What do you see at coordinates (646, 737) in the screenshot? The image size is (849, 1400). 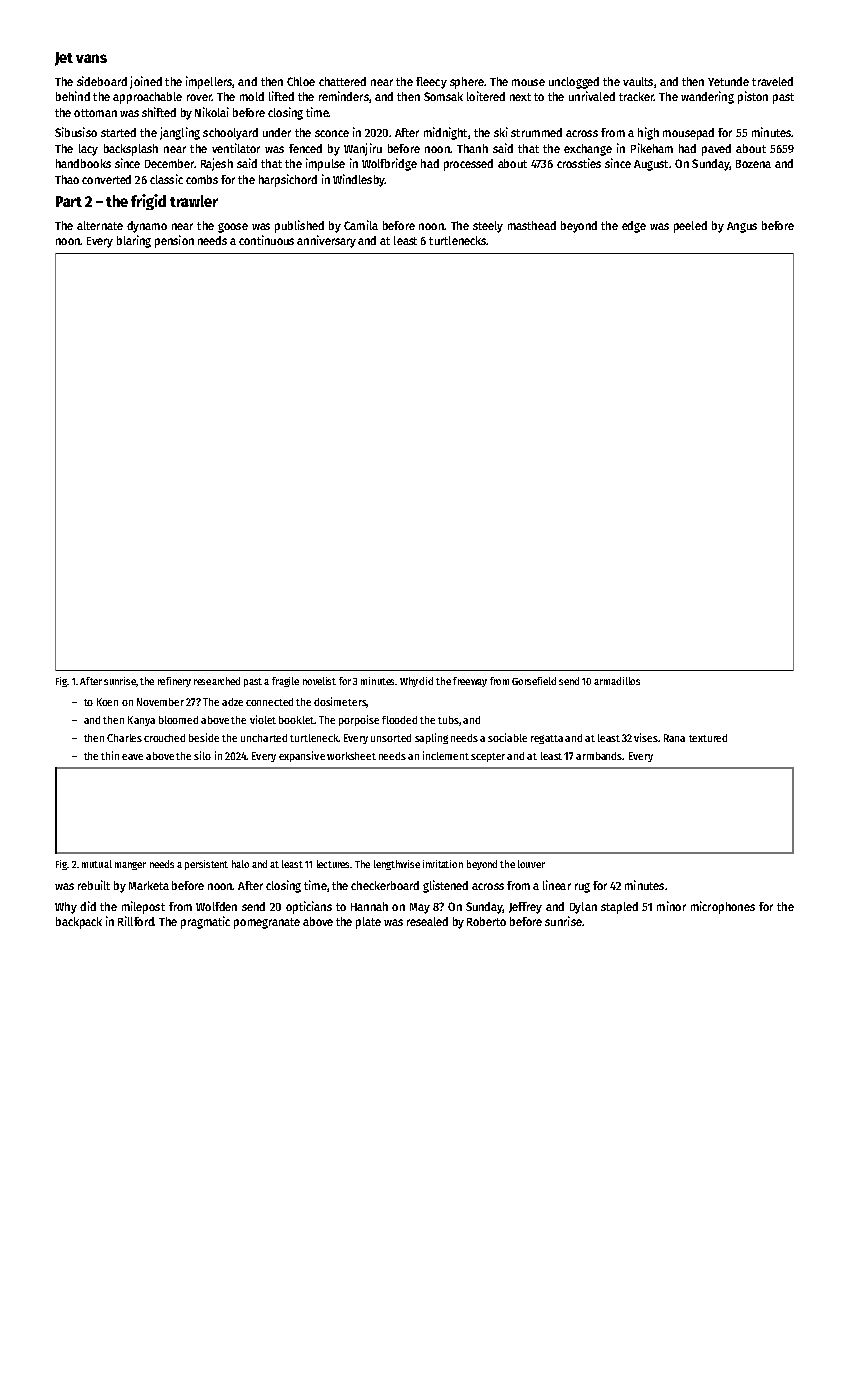 I see `vises` at bounding box center [646, 737].
